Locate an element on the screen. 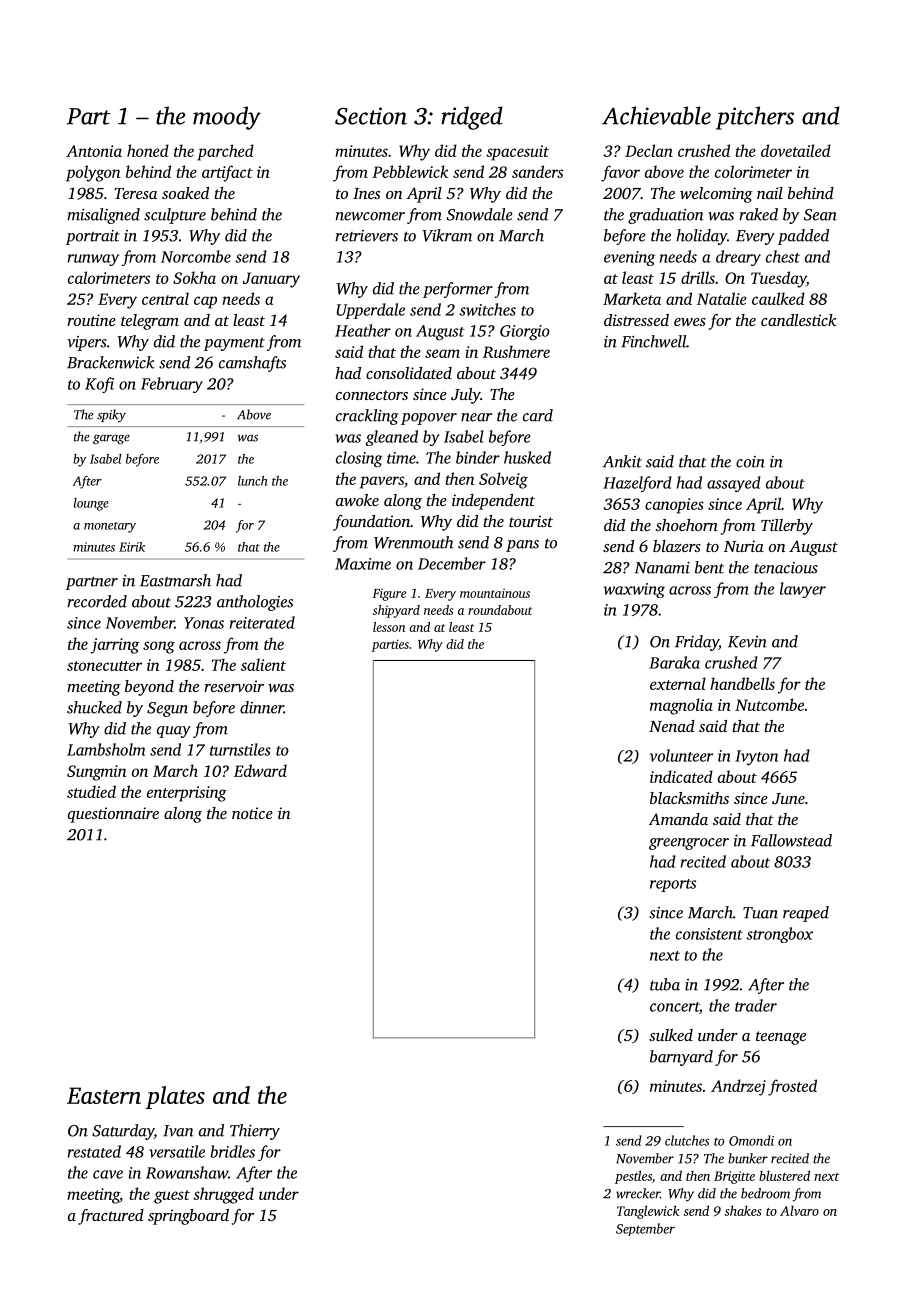  Ankit is located at coordinates (622, 461).
